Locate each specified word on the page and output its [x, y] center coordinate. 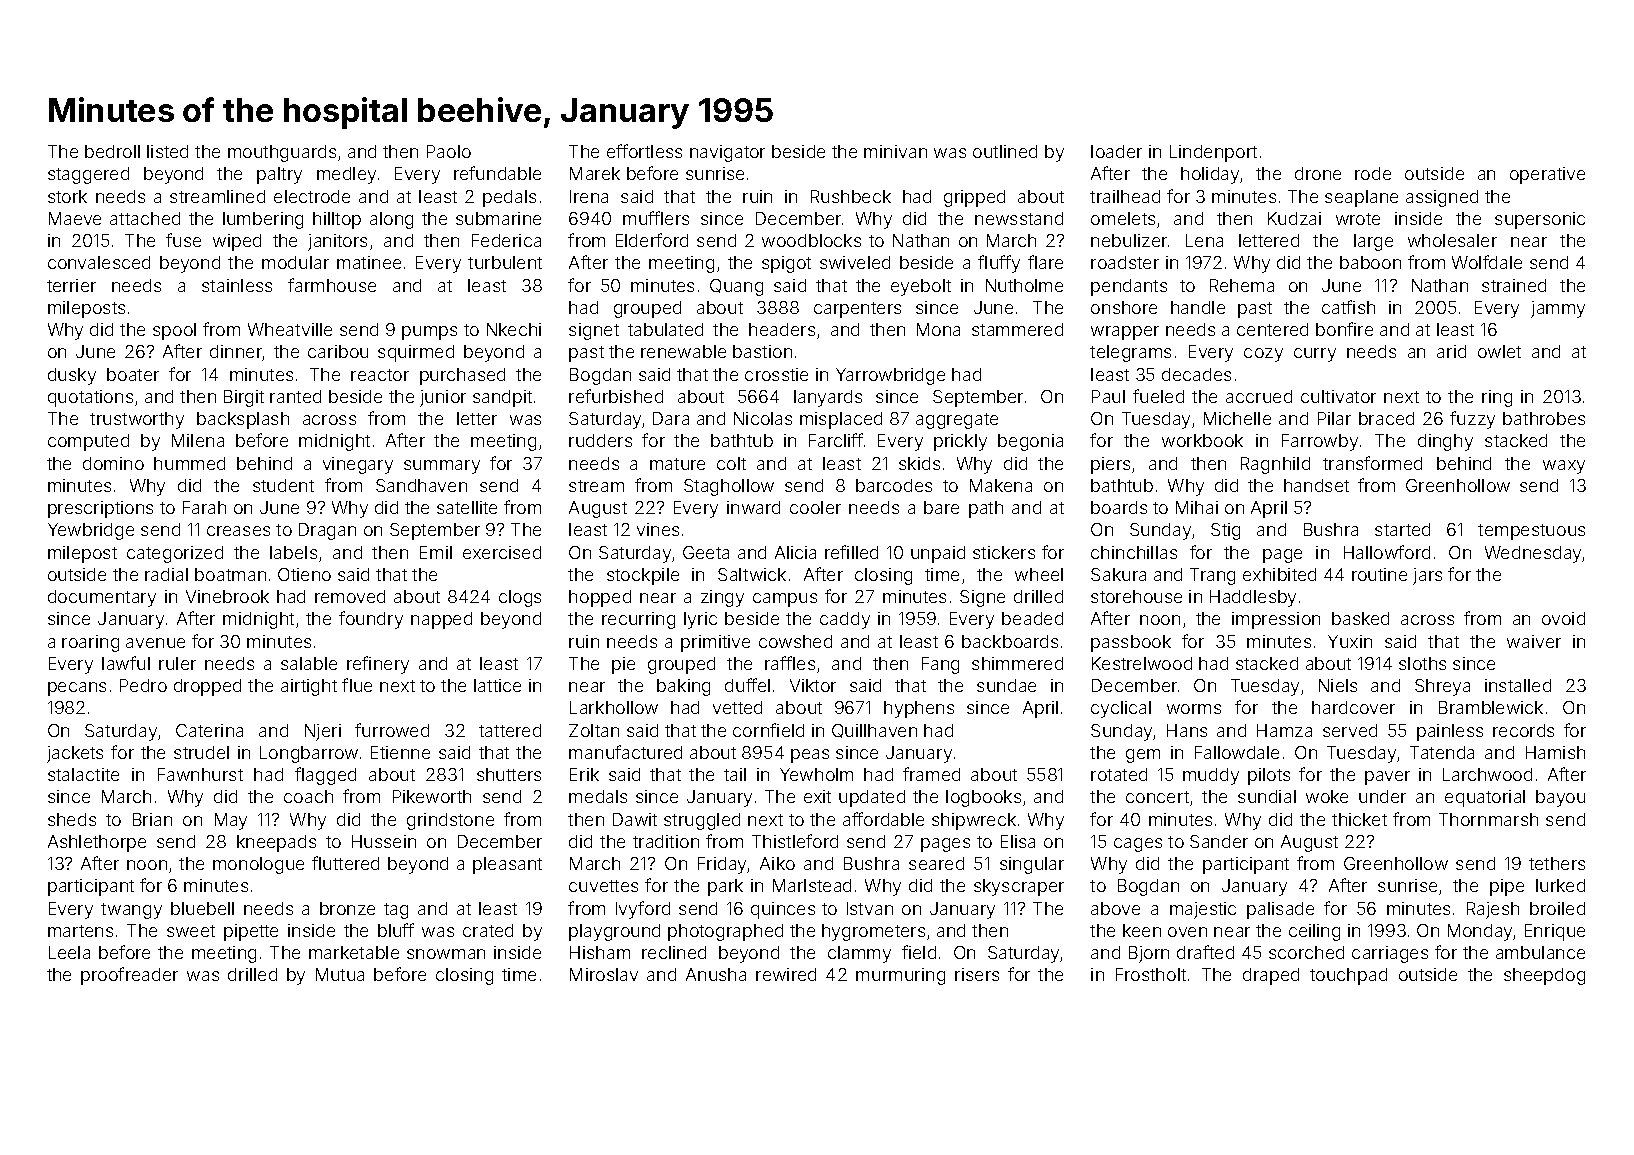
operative [1547, 175]
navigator [727, 153]
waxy [1564, 467]
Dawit [635, 819]
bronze [347, 908]
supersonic [1540, 220]
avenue [155, 643]
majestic [1203, 910]
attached [145, 218]
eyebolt [921, 287]
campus [785, 600]
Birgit [244, 398]
